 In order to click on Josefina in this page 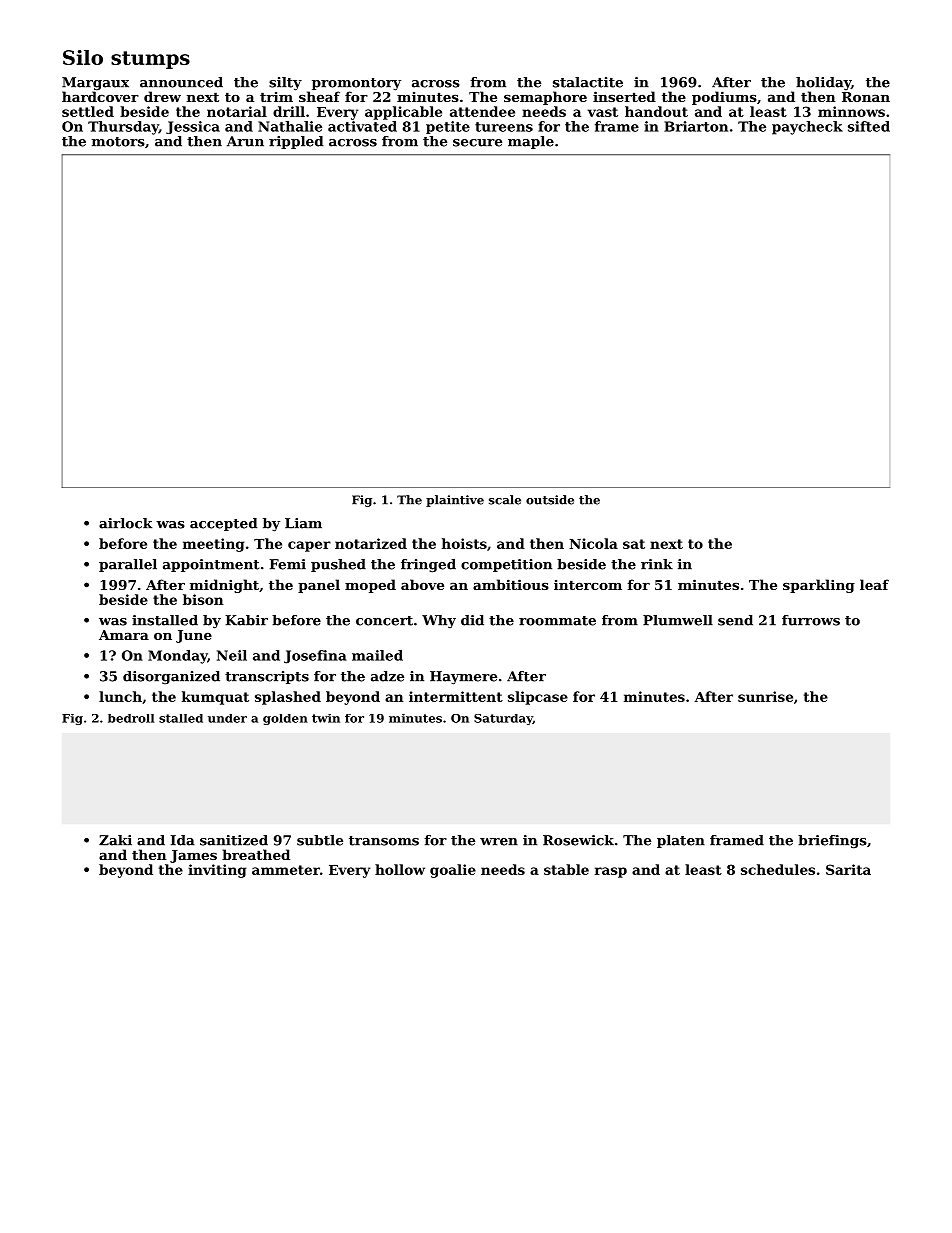, I will do `click(315, 657)`.
